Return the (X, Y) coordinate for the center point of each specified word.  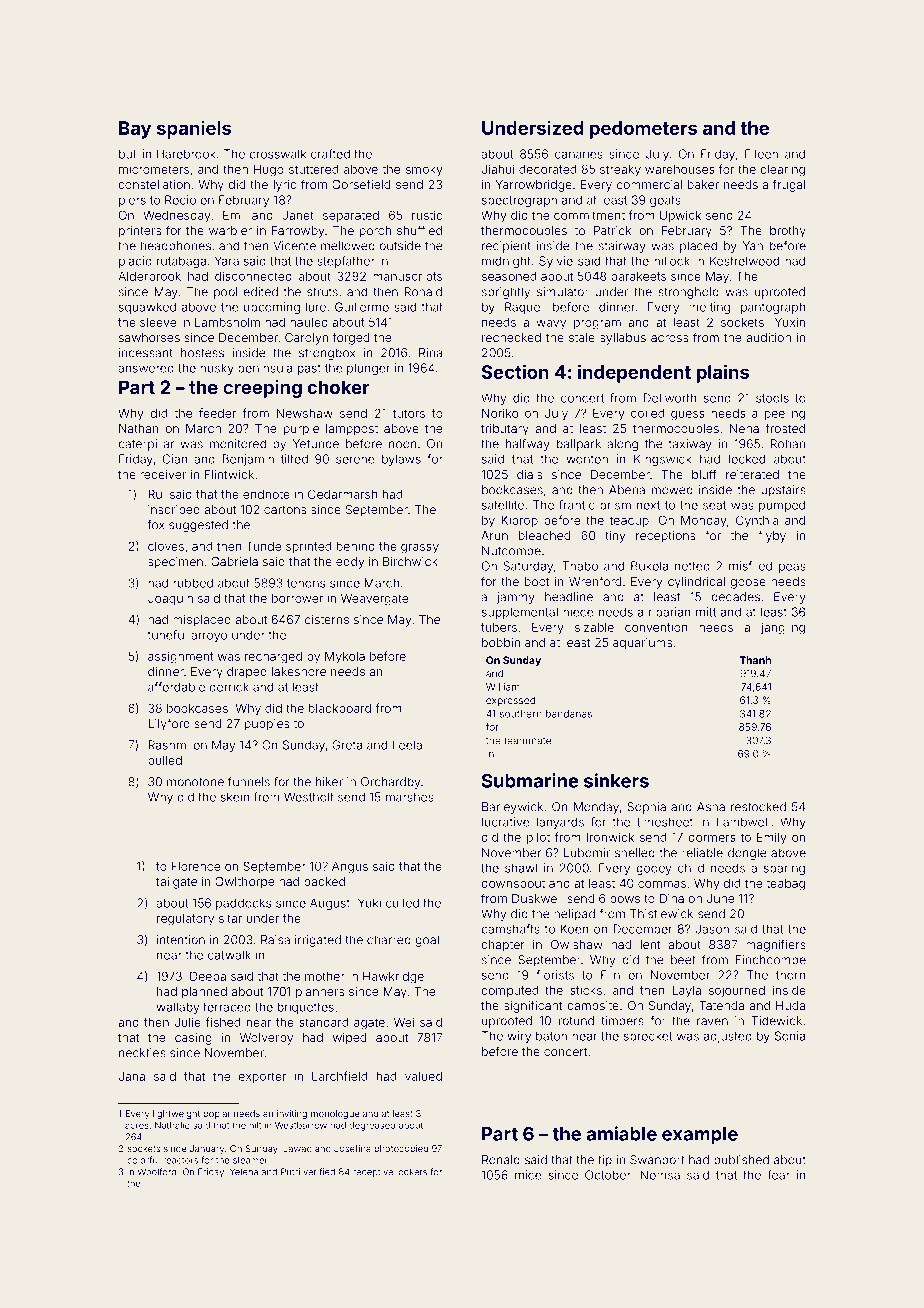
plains (723, 373)
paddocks (243, 904)
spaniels (194, 129)
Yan (753, 246)
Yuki (369, 903)
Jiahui (498, 169)
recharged (273, 658)
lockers (412, 1172)
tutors (409, 413)
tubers (499, 627)
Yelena (244, 1172)
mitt (706, 612)
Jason (712, 929)
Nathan (139, 428)
